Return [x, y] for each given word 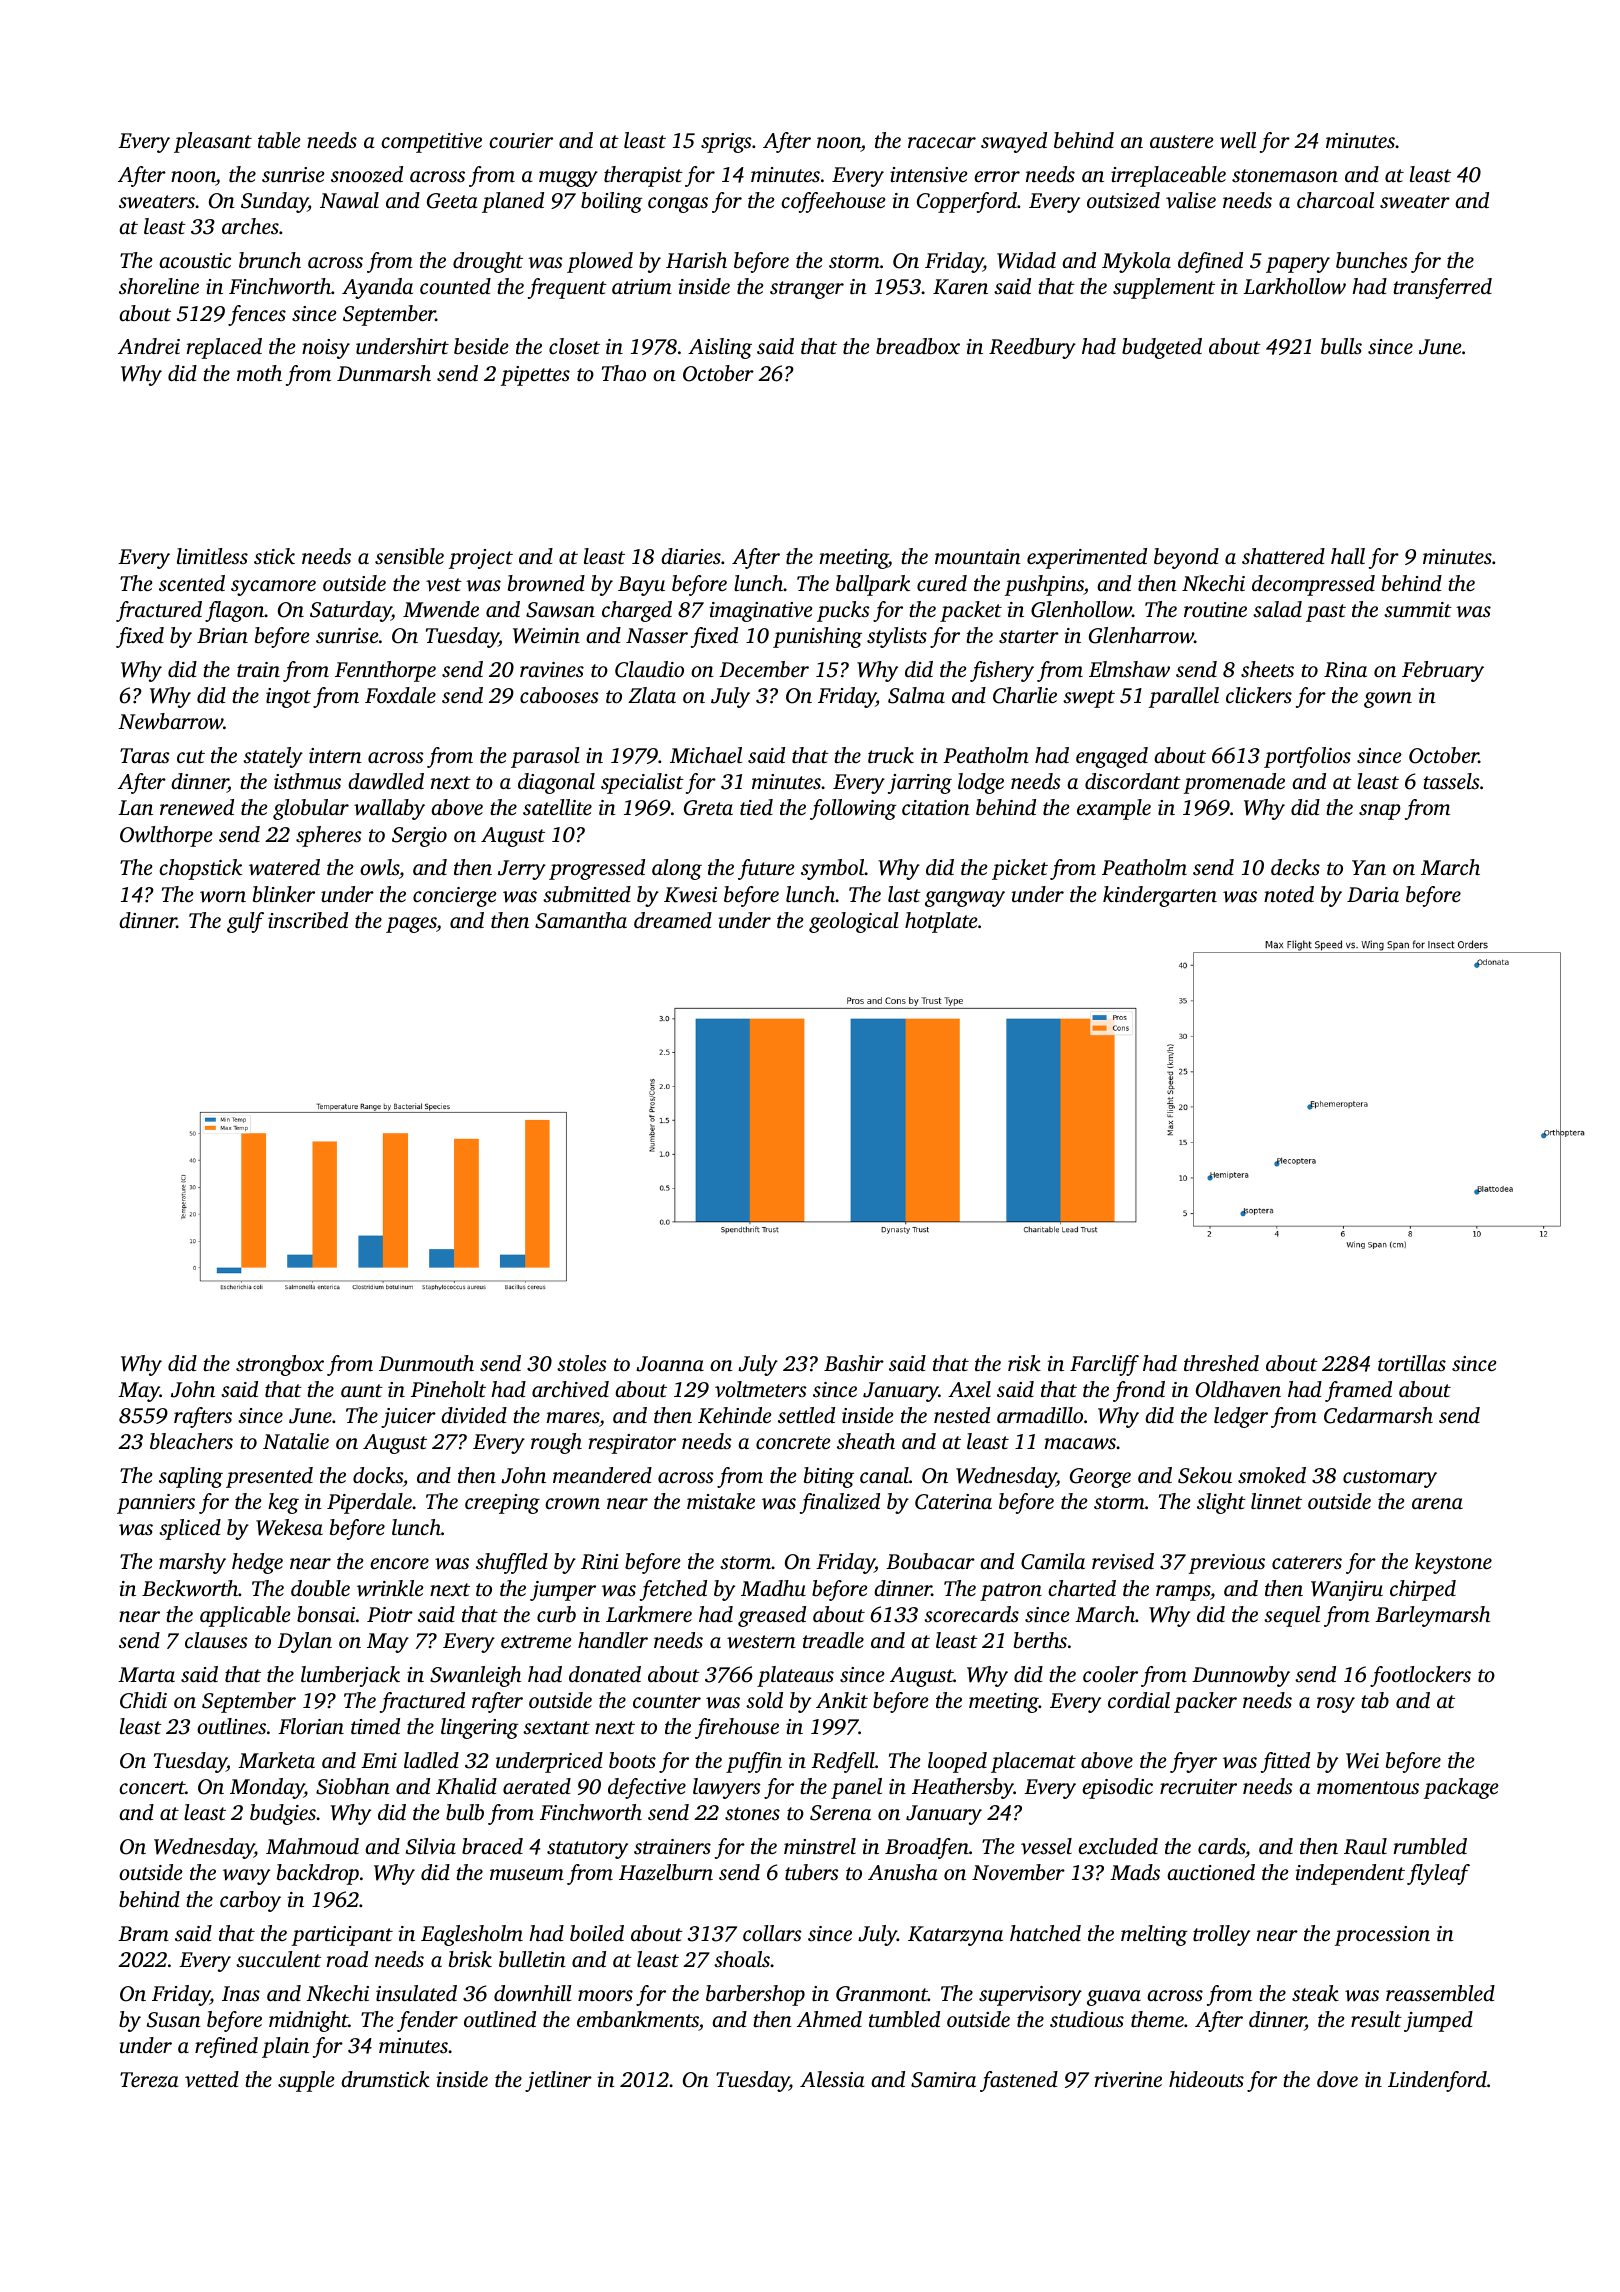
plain [285, 2047]
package [1461, 1788]
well [1238, 140]
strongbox [280, 1365]
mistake [721, 1501]
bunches [1372, 260]
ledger [1241, 1417]
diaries [691, 556]
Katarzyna [955, 1936]
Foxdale [400, 695]
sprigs [726, 143]
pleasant [213, 142]
